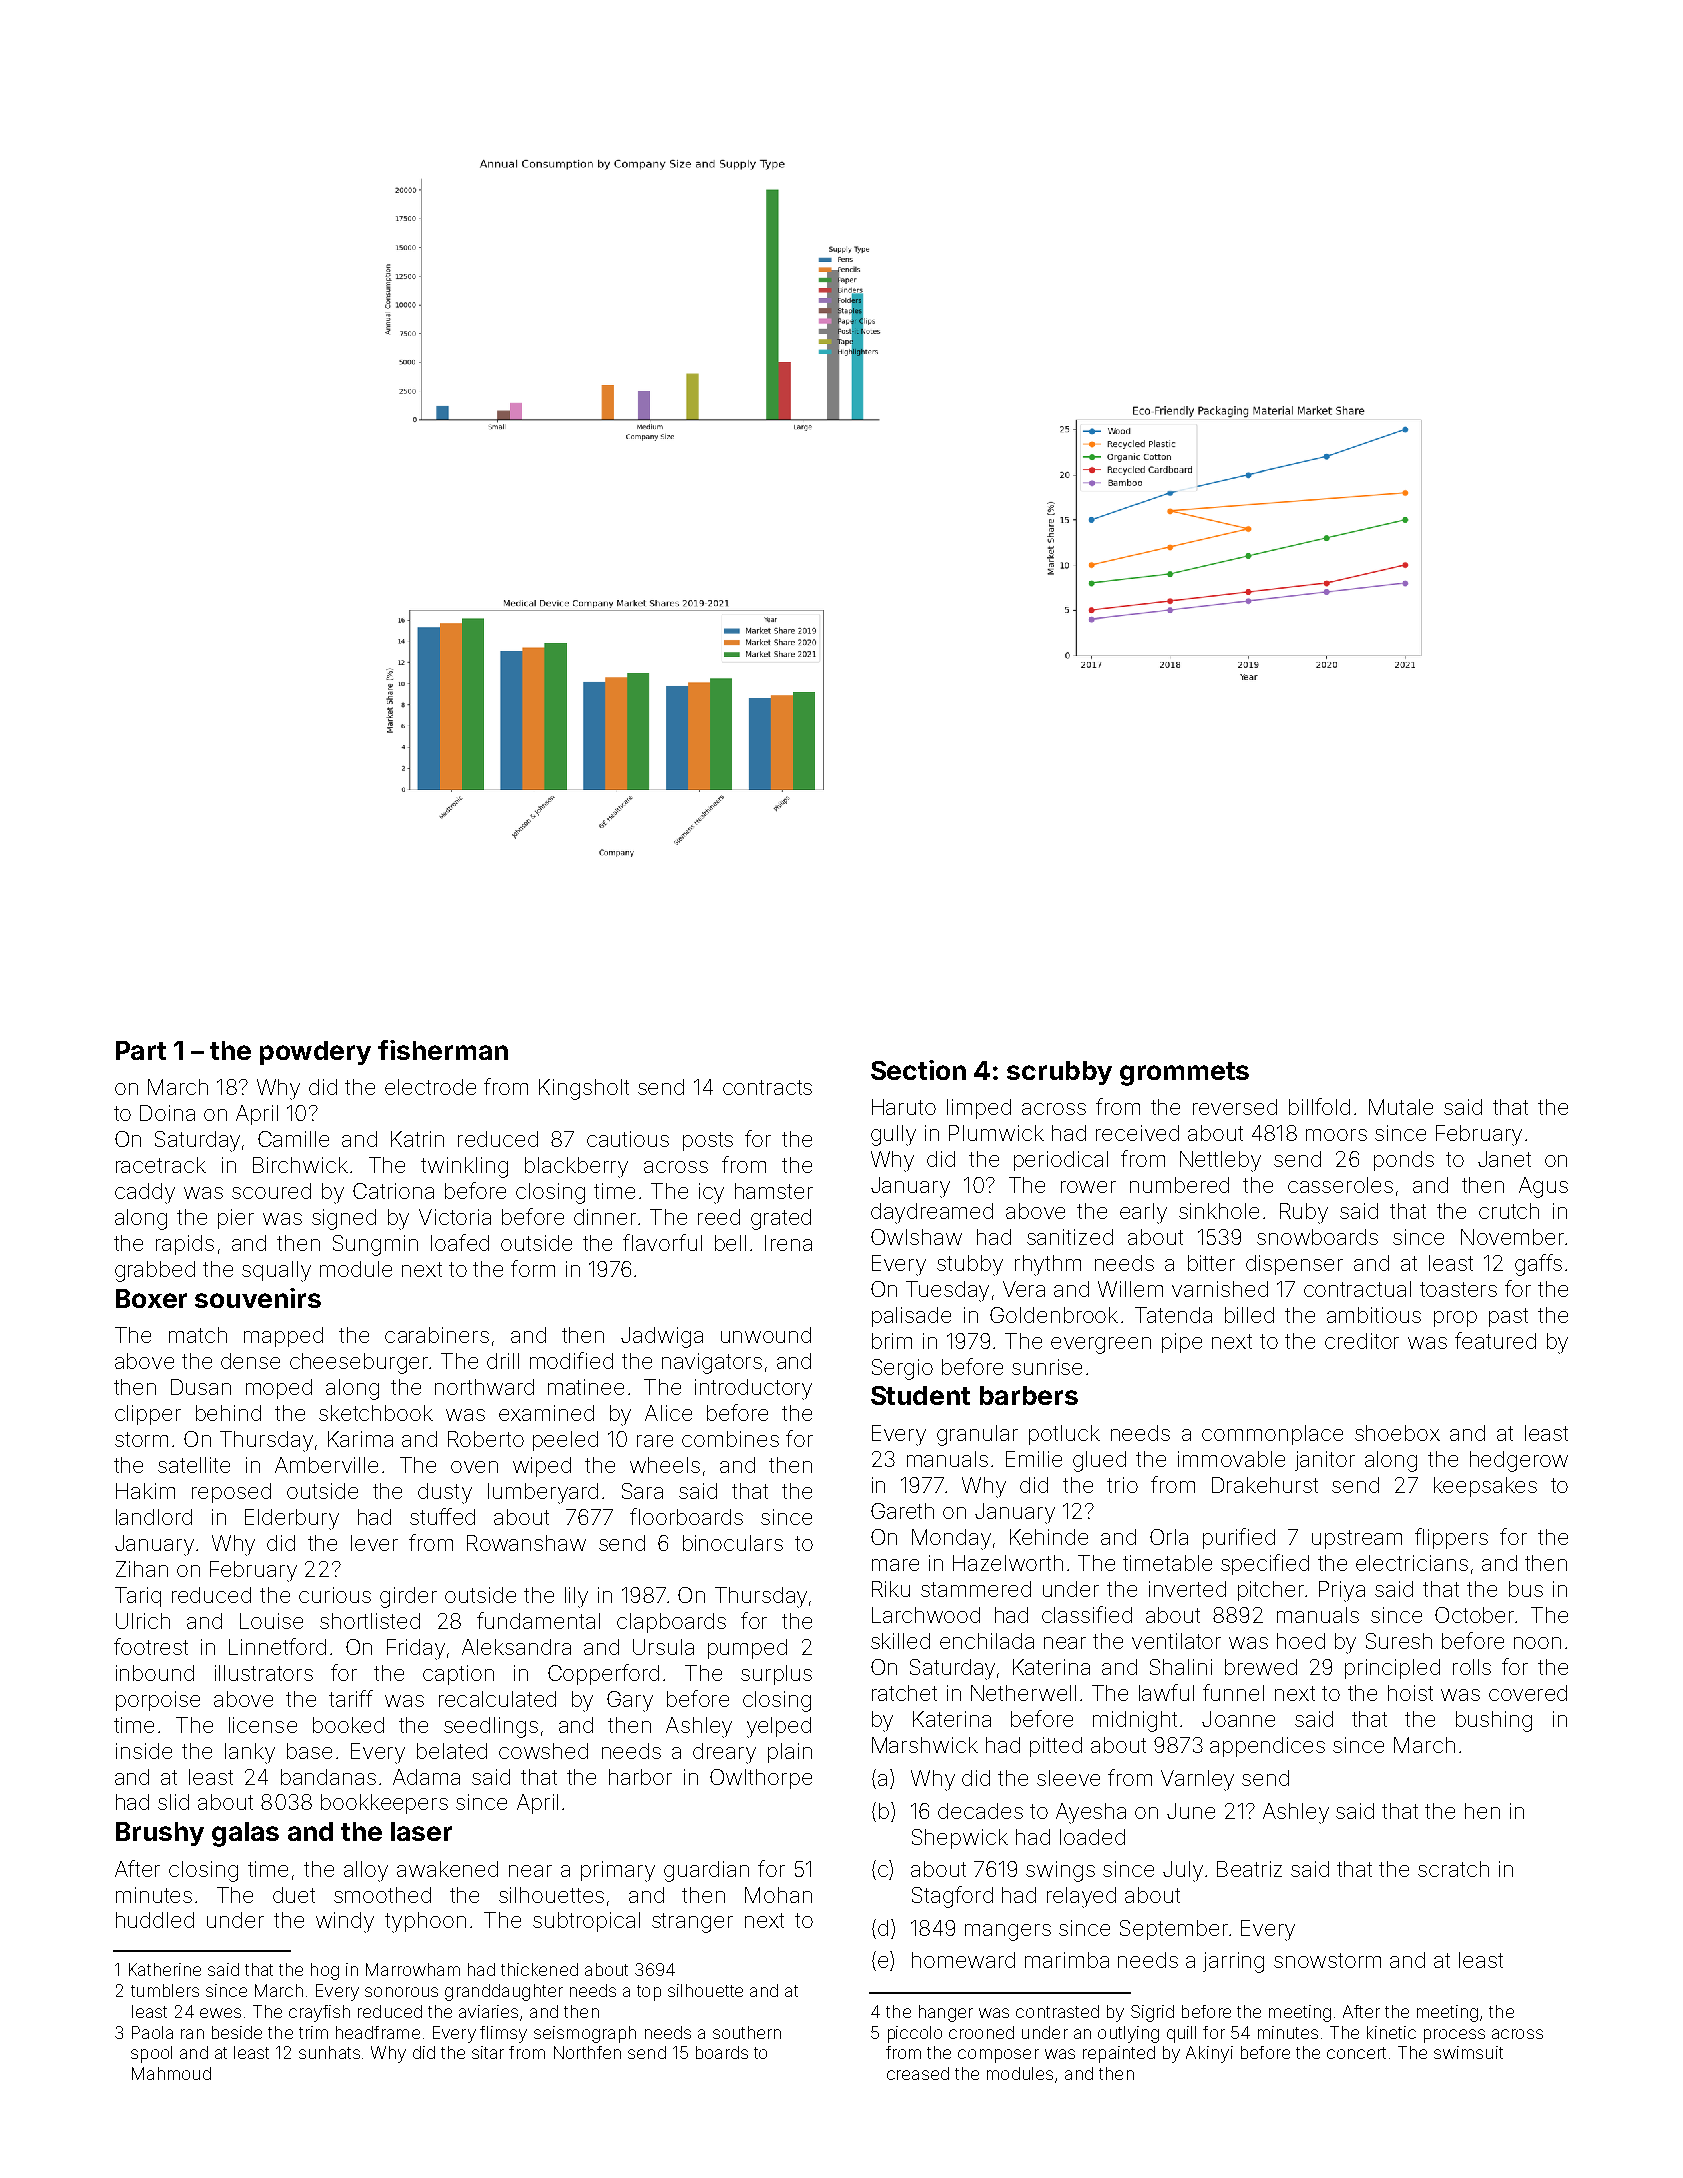 The width and height of the page is (1683, 2178). What do you see at coordinates (584, 1089) in the page?
I see `Kingsholt` at bounding box center [584, 1089].
